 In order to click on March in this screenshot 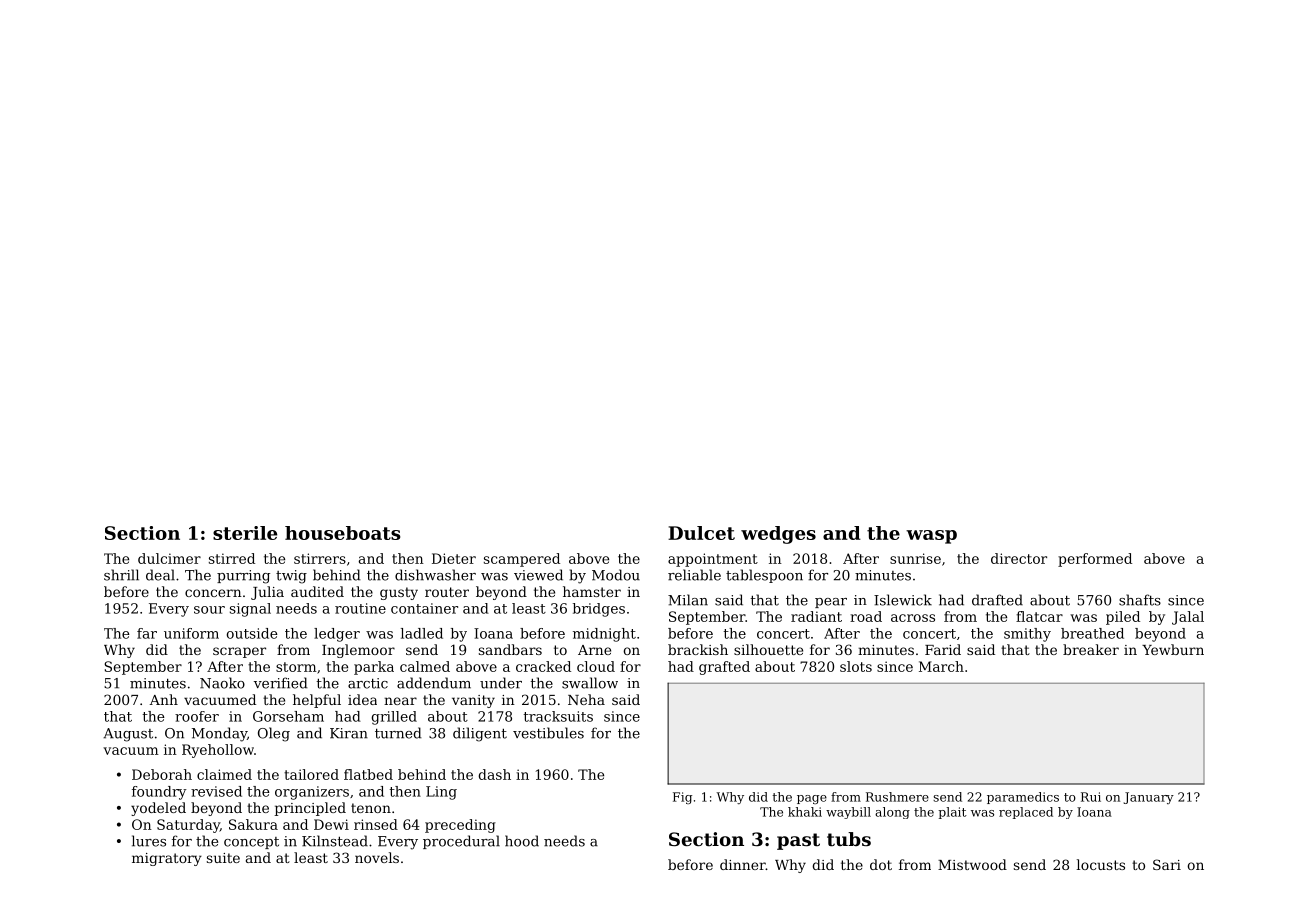, I will do `click(941, 666)`.
